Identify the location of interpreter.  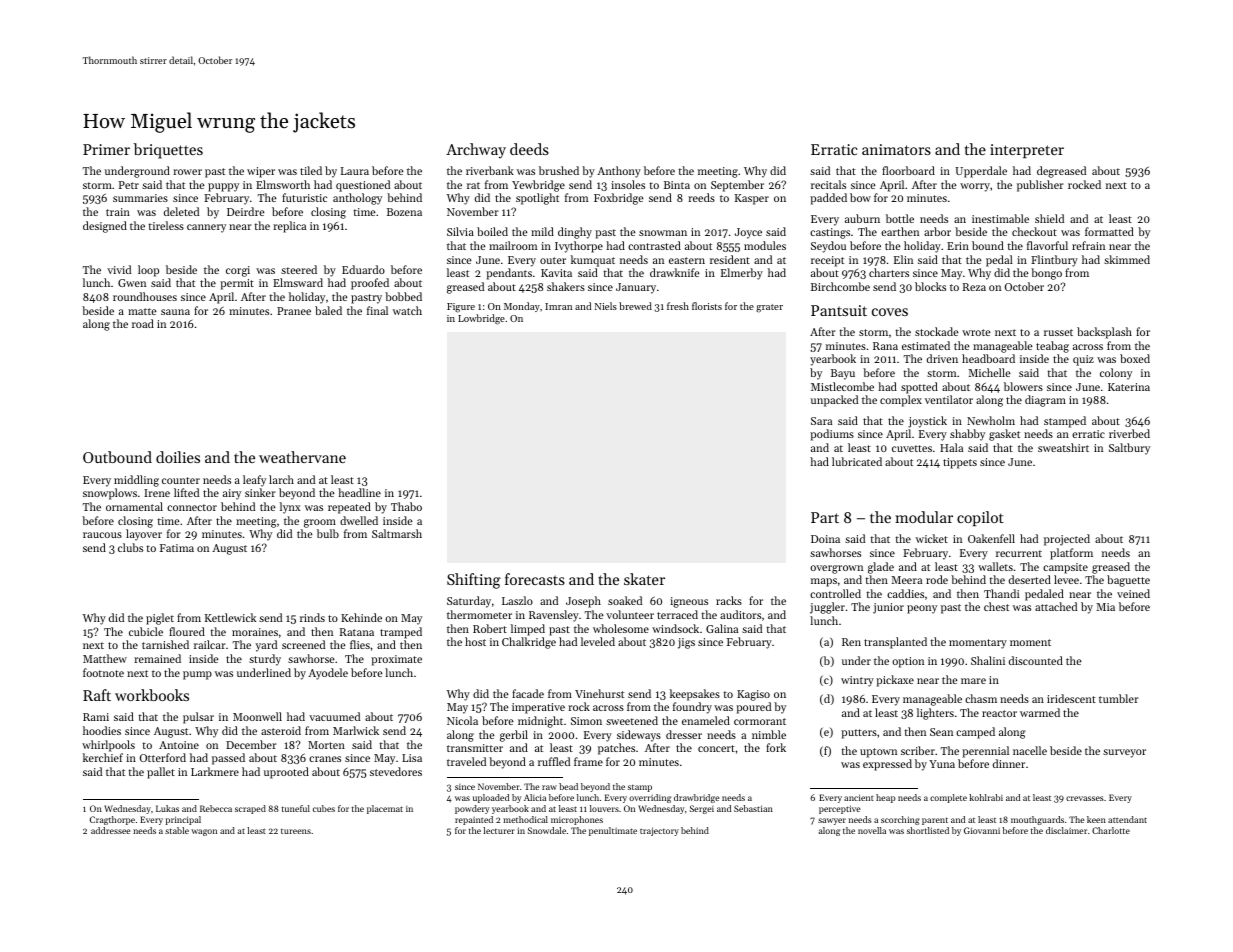
(1027, 151).
